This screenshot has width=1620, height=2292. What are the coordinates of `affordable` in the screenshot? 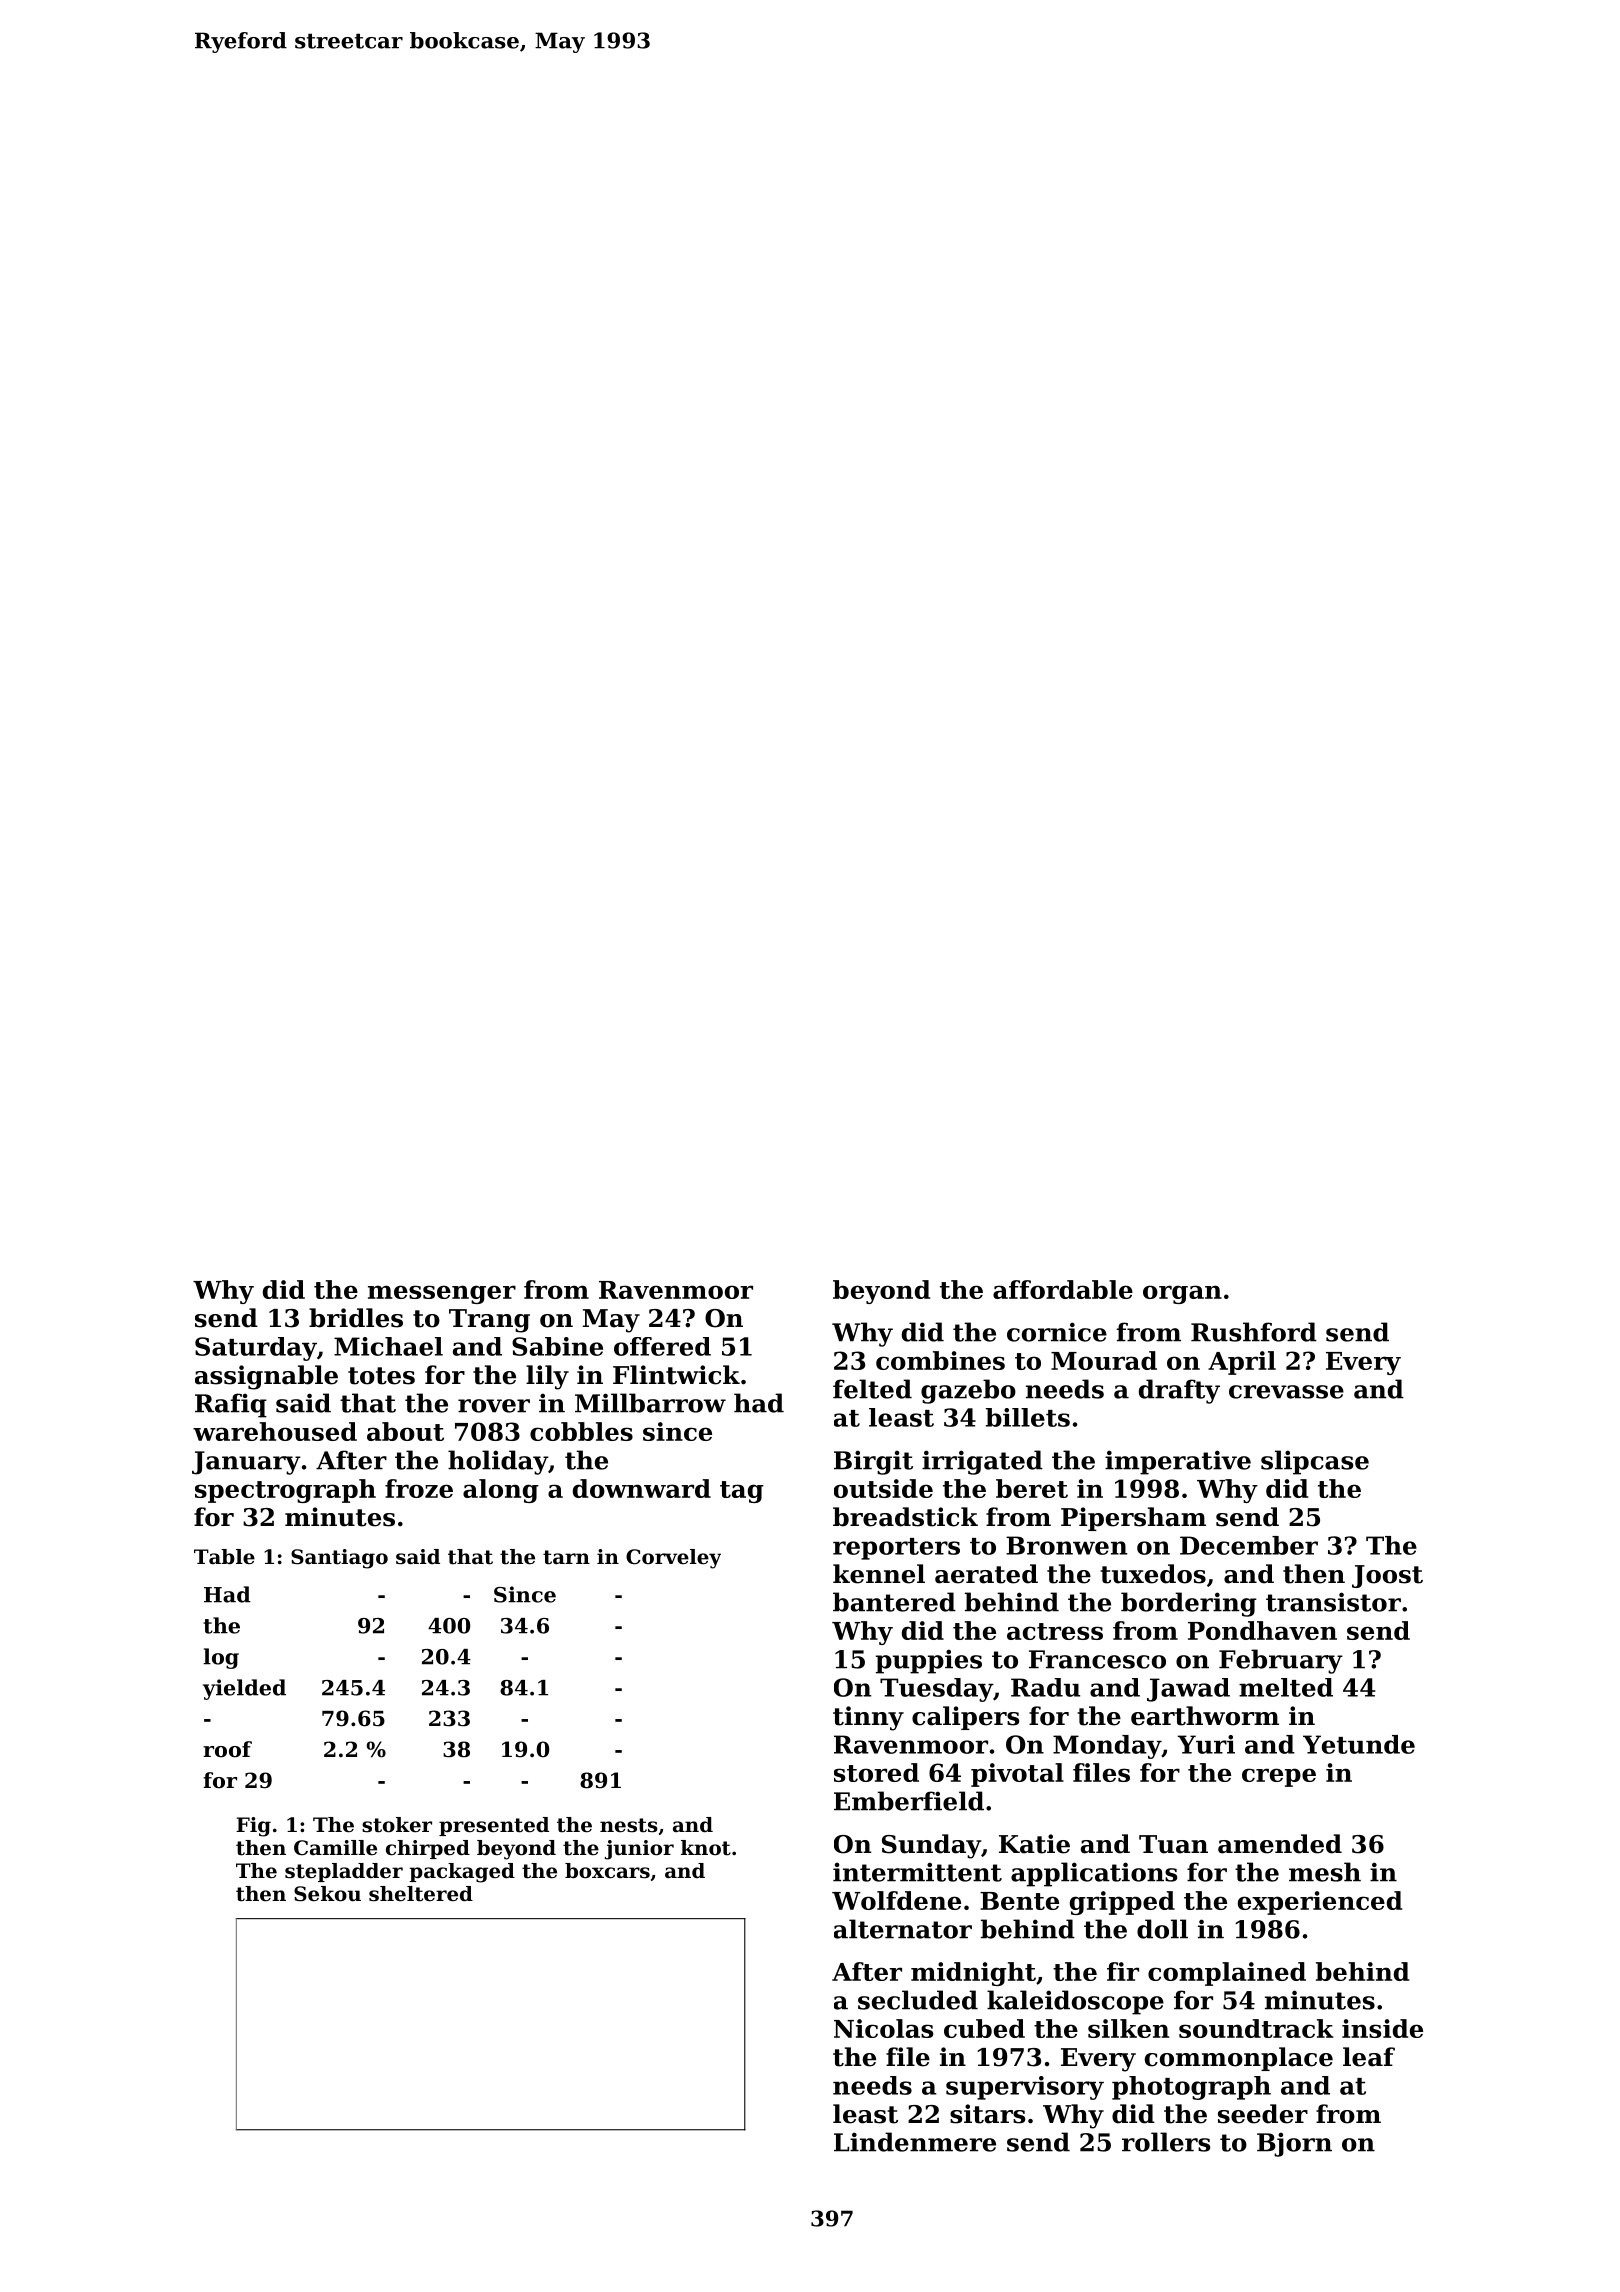 It's located at (1063, 1289).
